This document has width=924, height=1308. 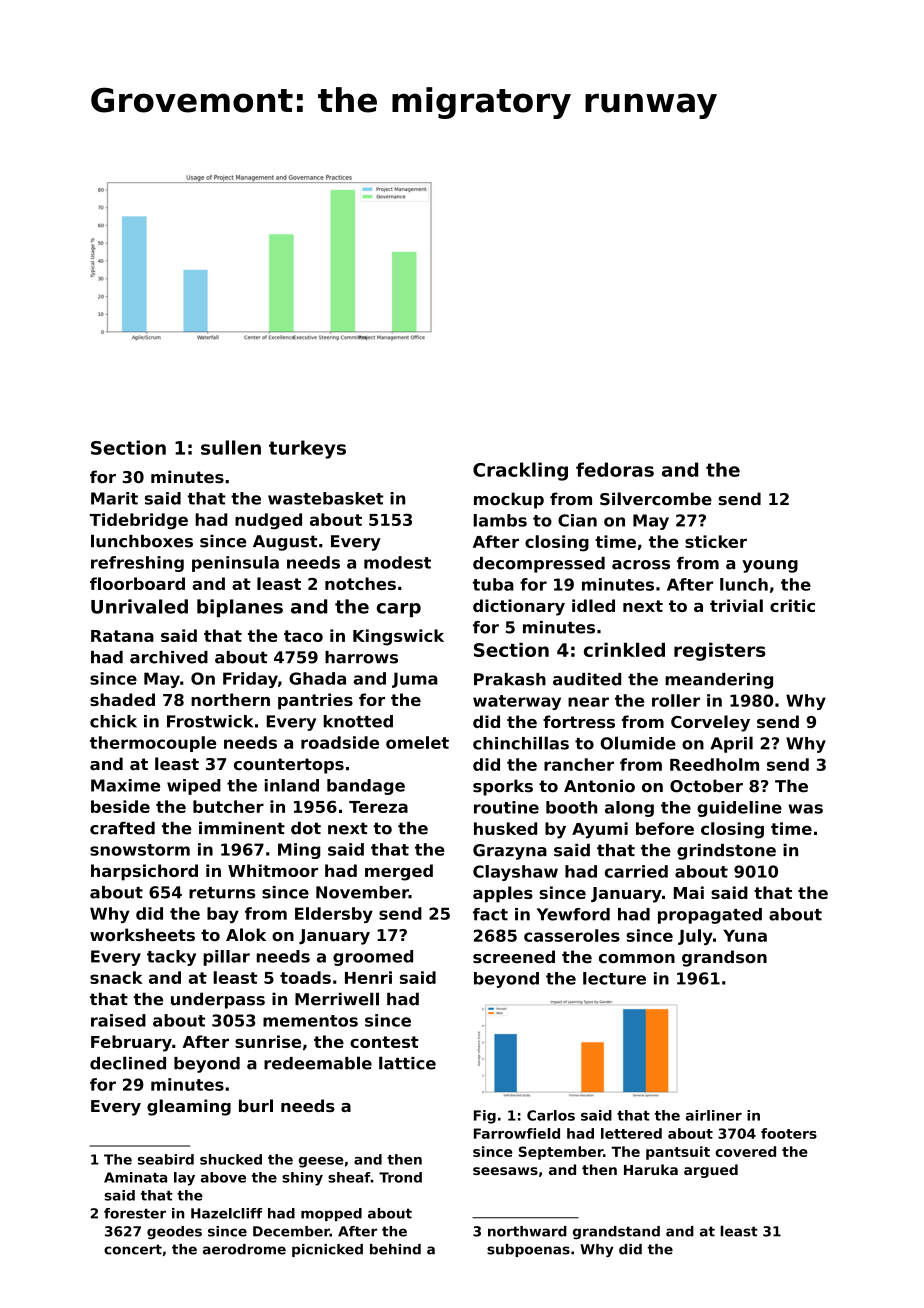 What do you see at coordinates (720, 652) in the document?
I see `registers` at bounding box center [720, 652].
